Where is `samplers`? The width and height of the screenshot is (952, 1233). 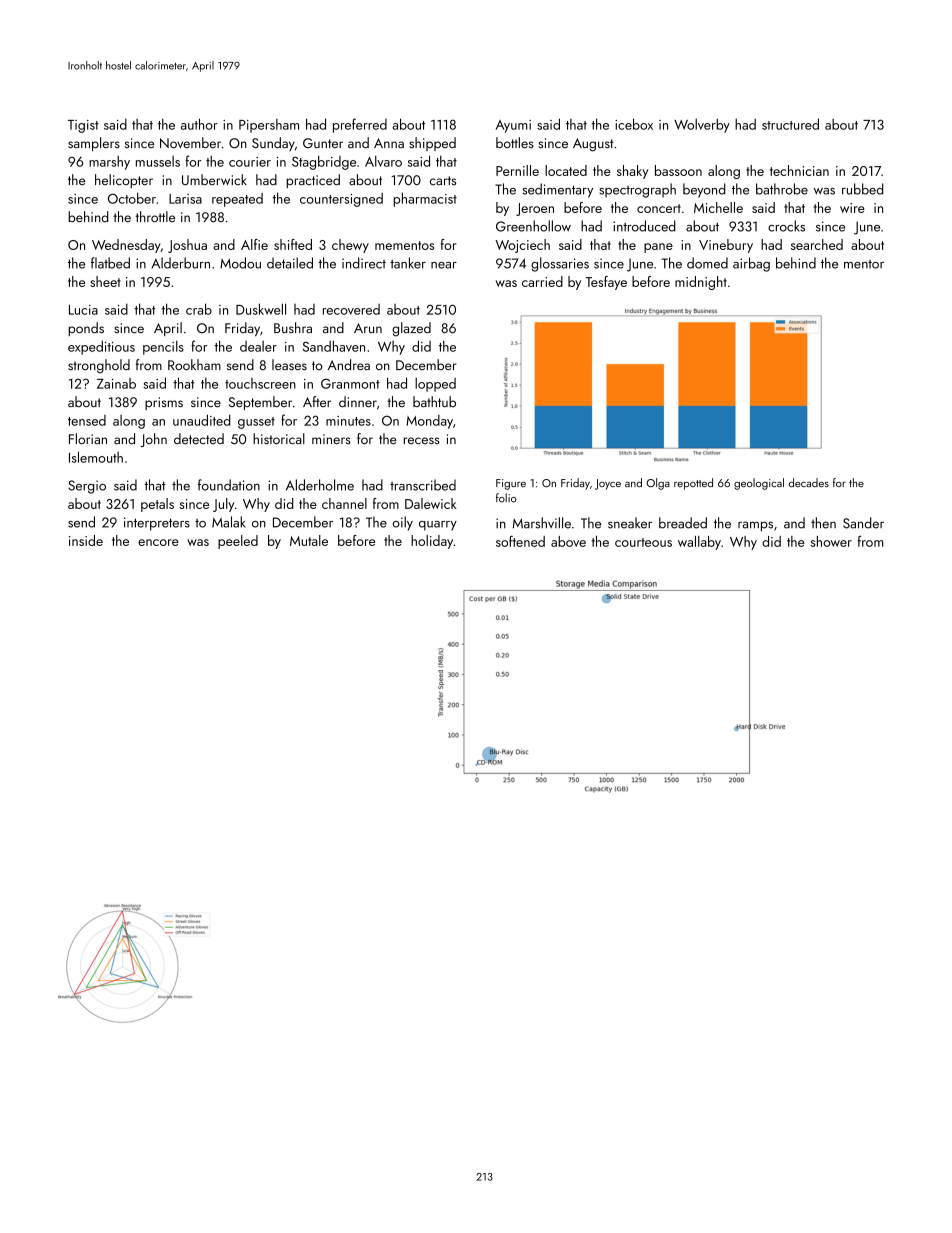
samplers is located at coordinates (94, 144).
